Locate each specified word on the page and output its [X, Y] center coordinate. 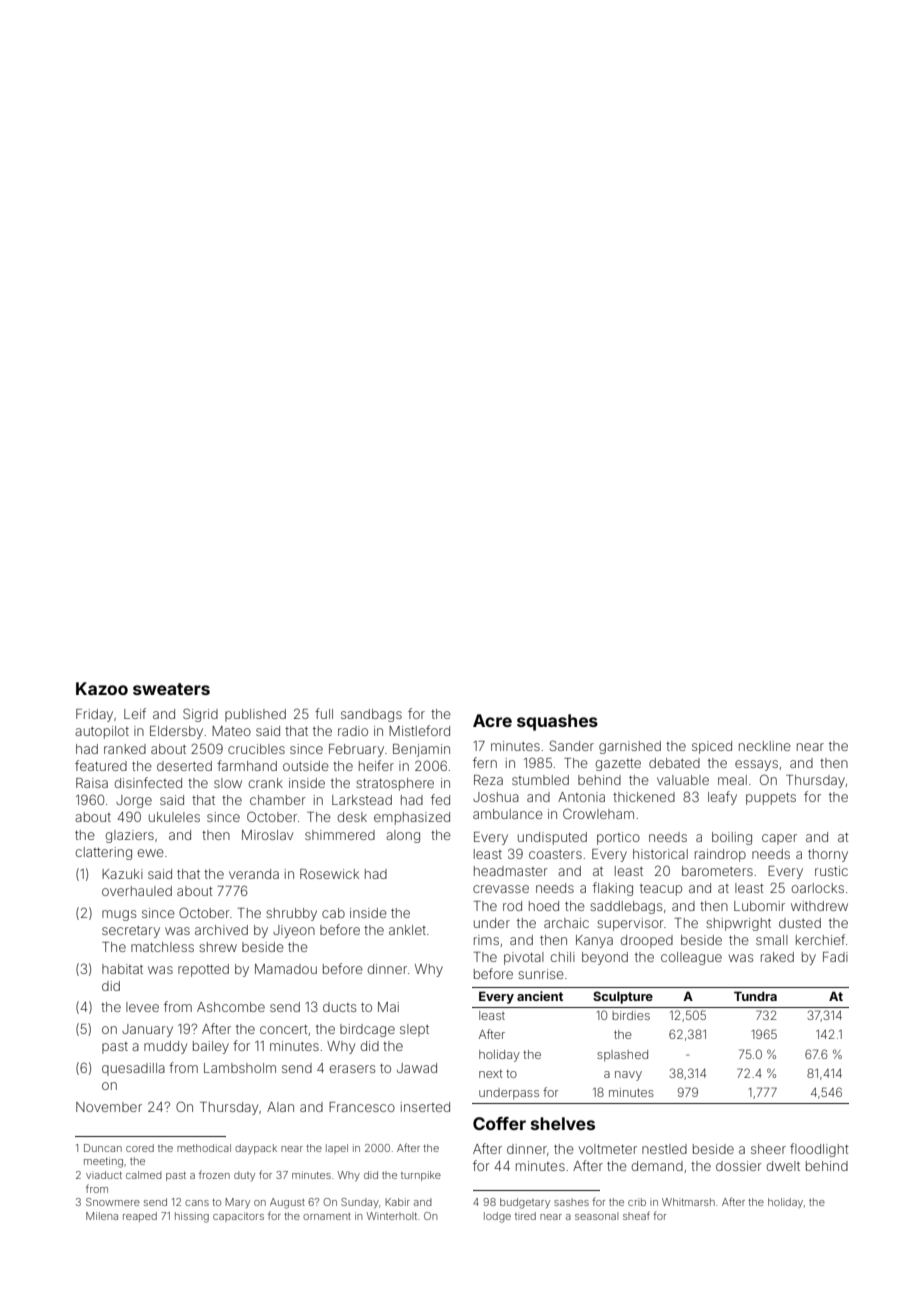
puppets [771, 798]
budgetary [525, 1203]
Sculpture [623, 997]
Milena [102, 1216]
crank [266, 783]
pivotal [524, 958]
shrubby [291, 914]
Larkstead [362, 800]
